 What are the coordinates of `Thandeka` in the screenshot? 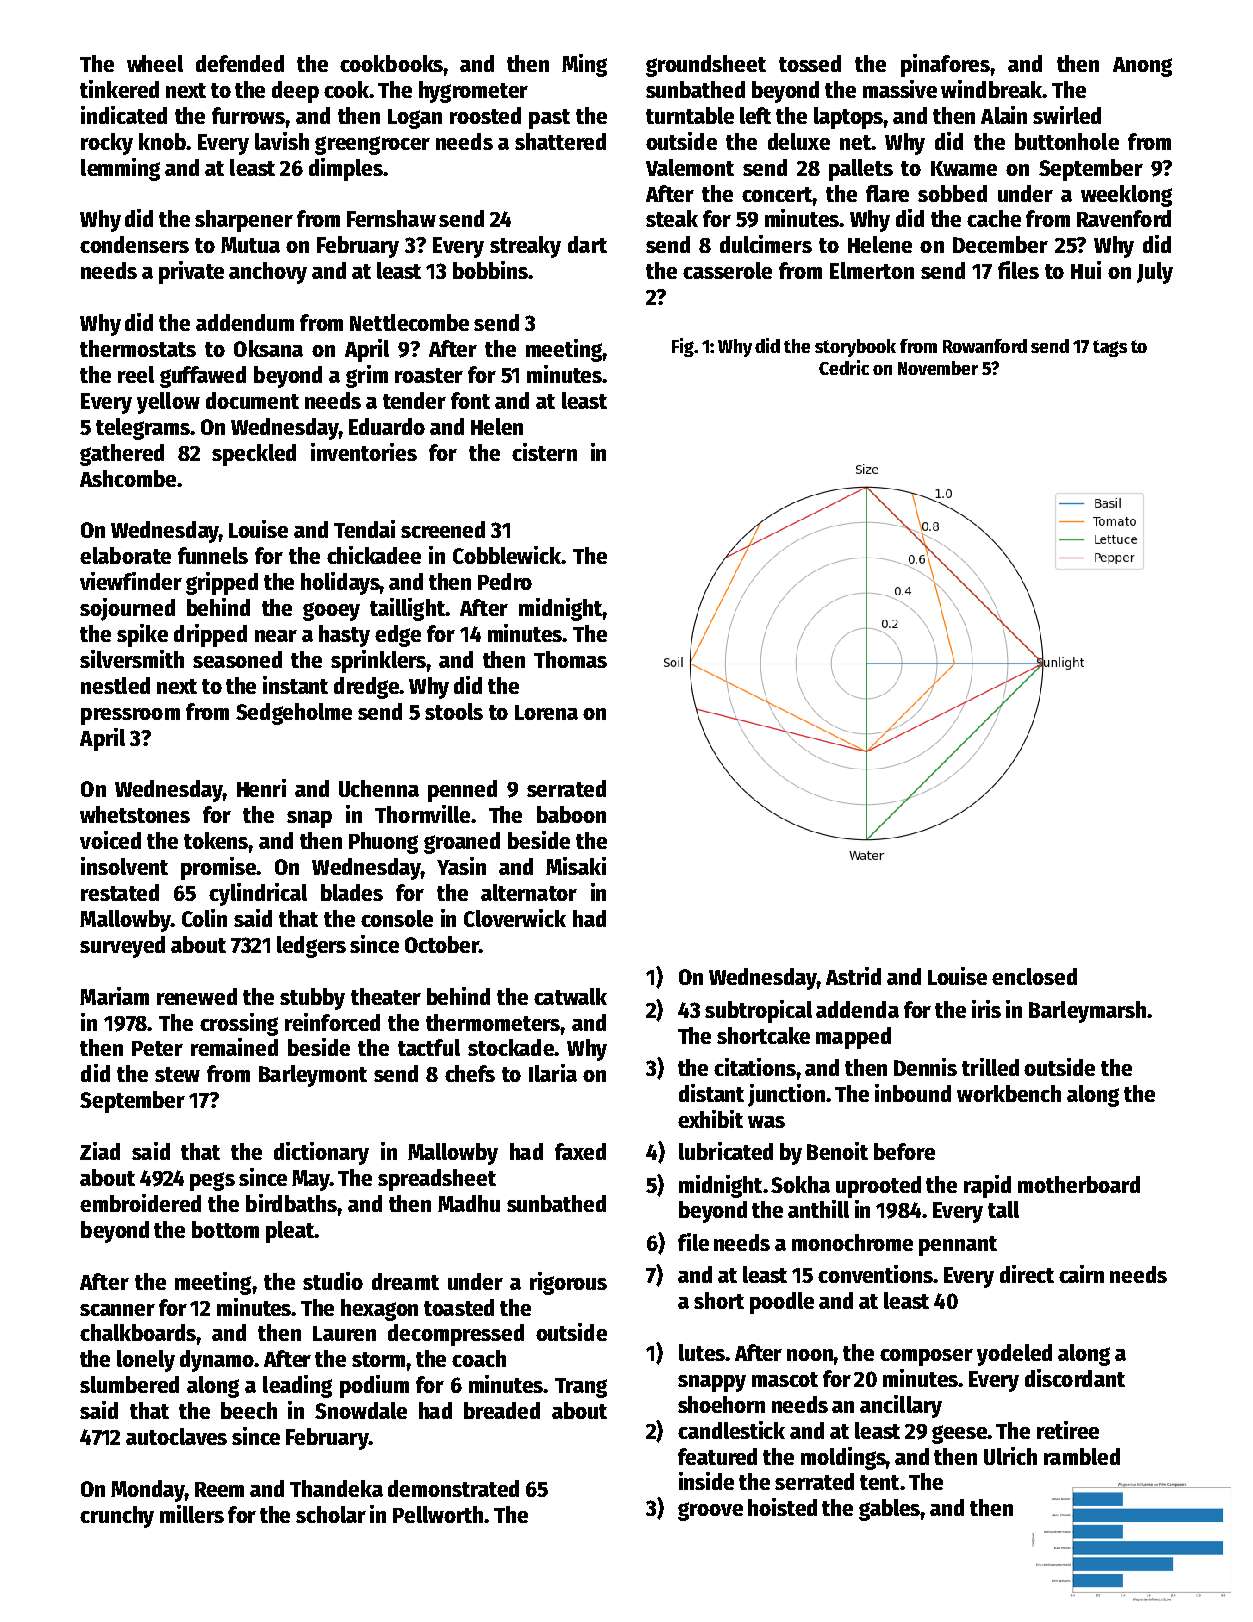 It's located at (336, 1488).
